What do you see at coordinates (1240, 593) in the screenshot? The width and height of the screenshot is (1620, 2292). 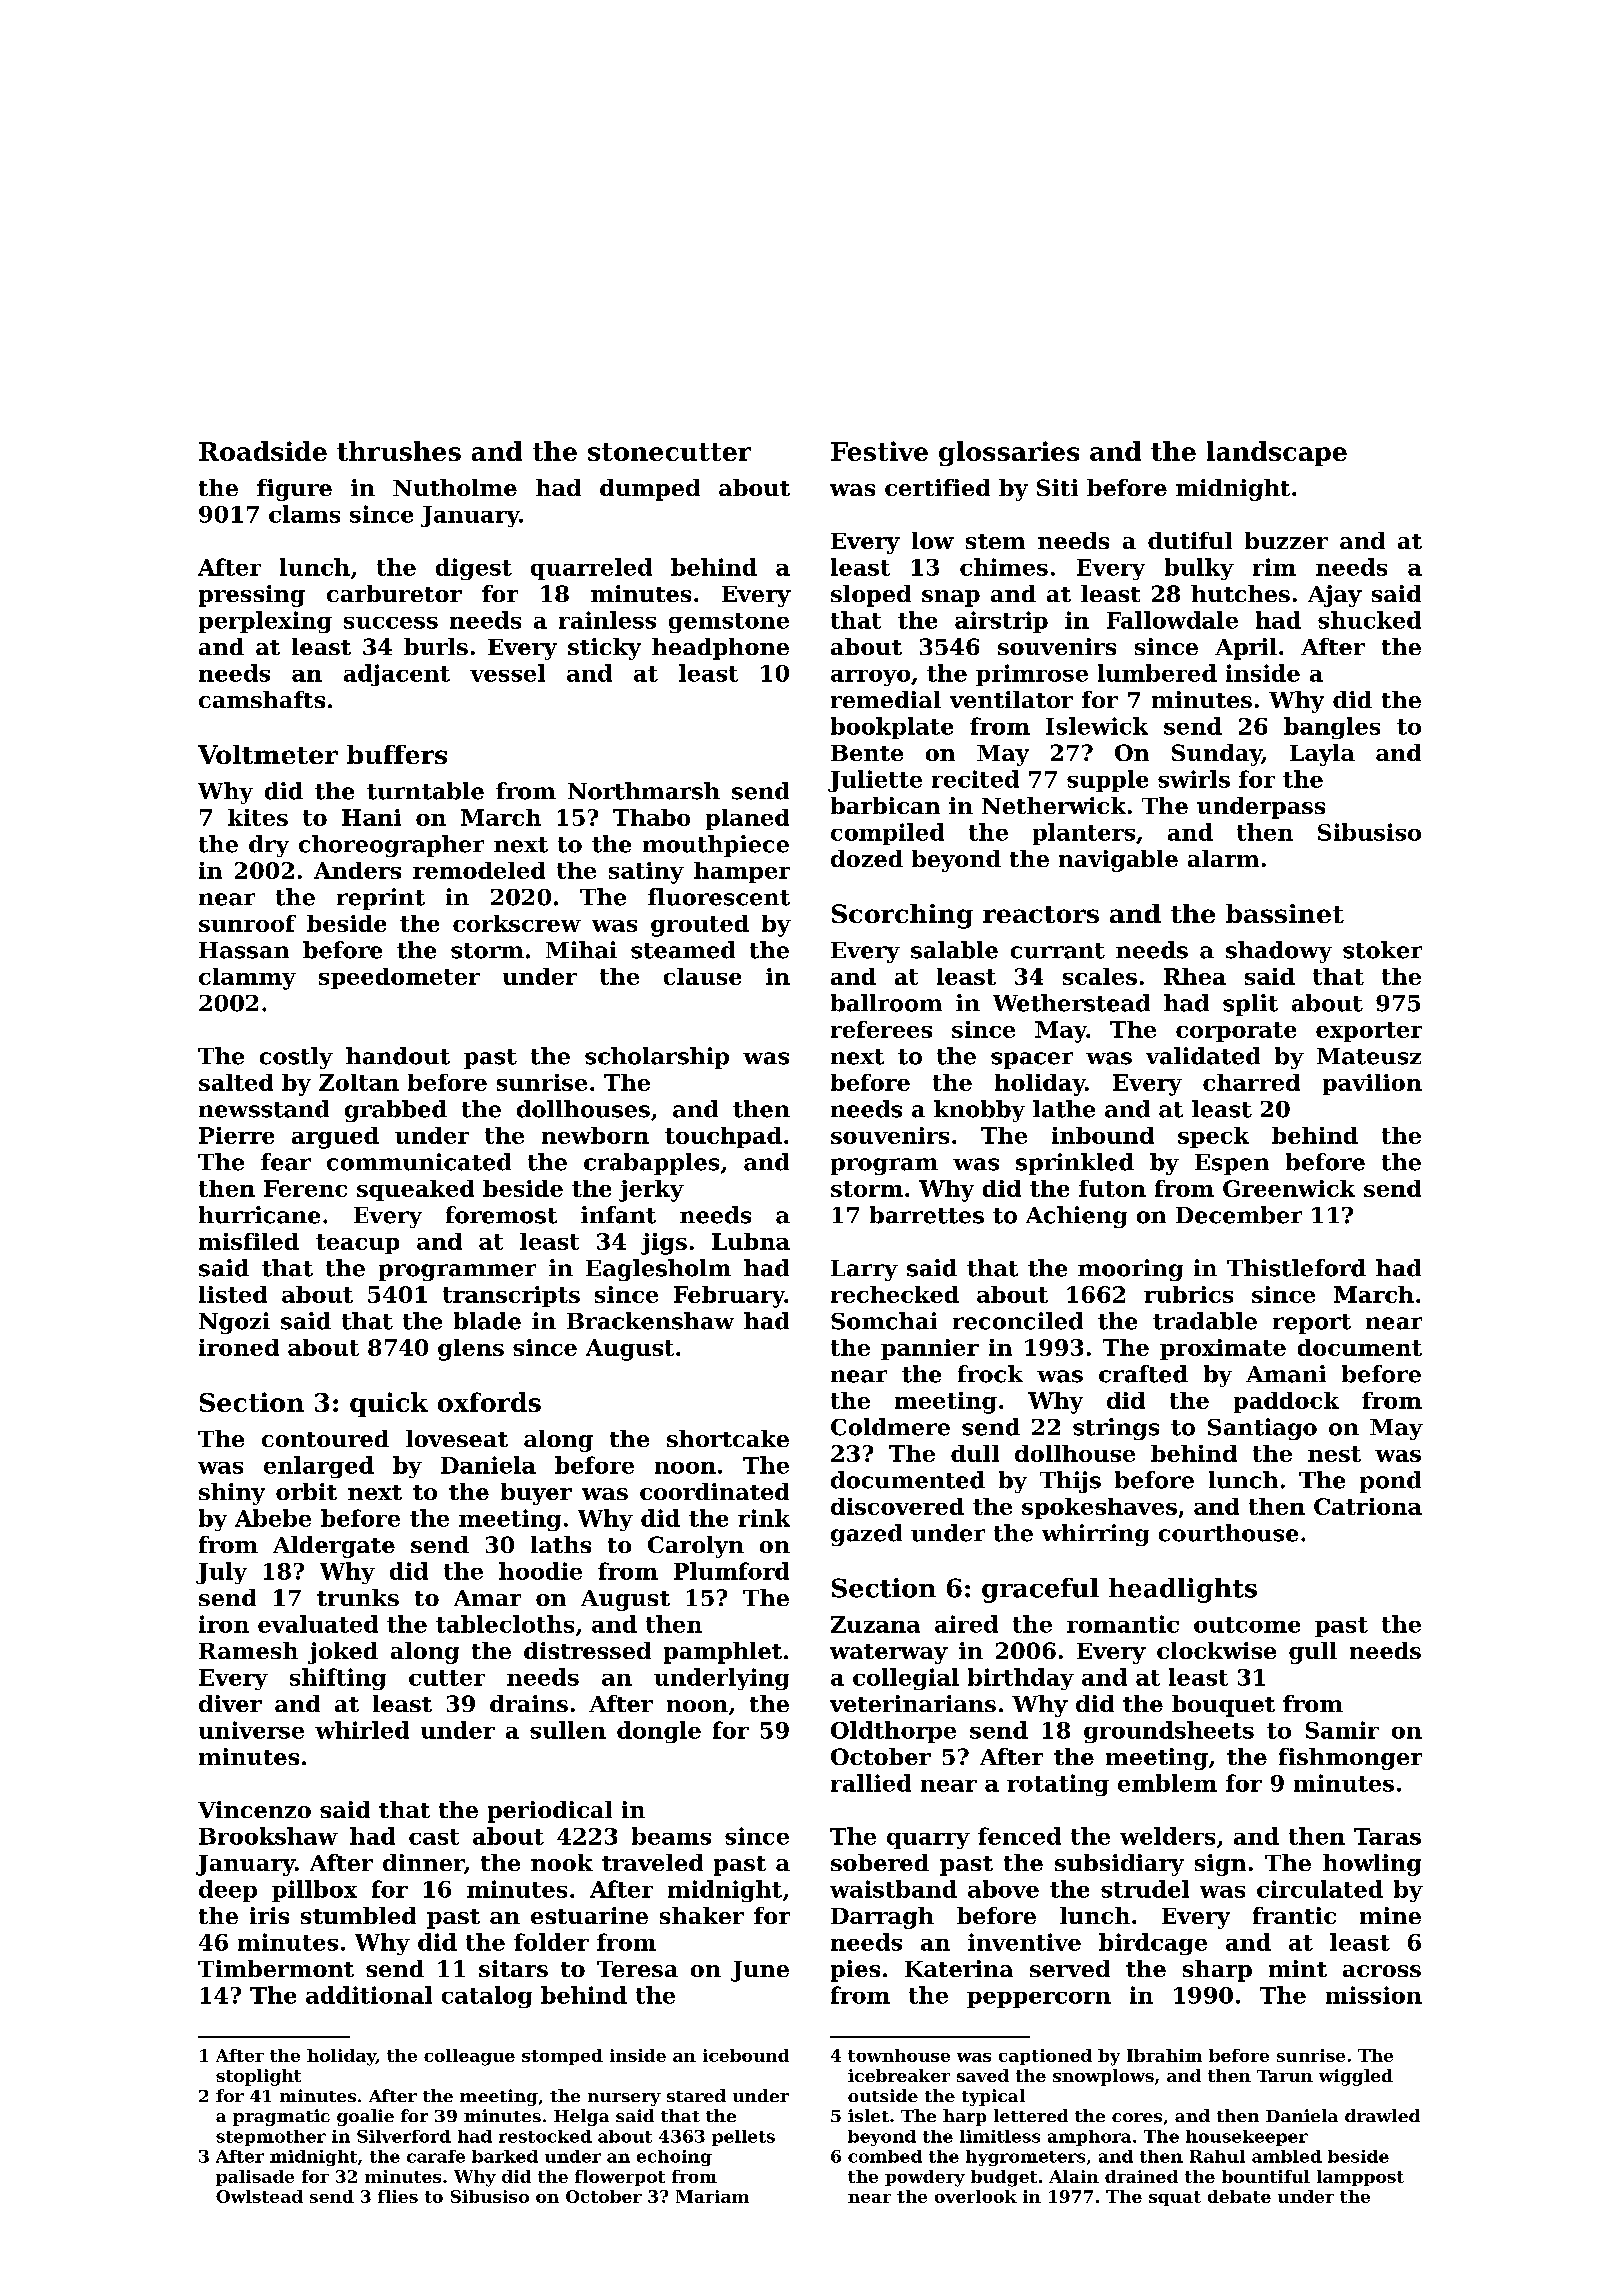 I see `hutches` at bounding box center [1240, 593].
